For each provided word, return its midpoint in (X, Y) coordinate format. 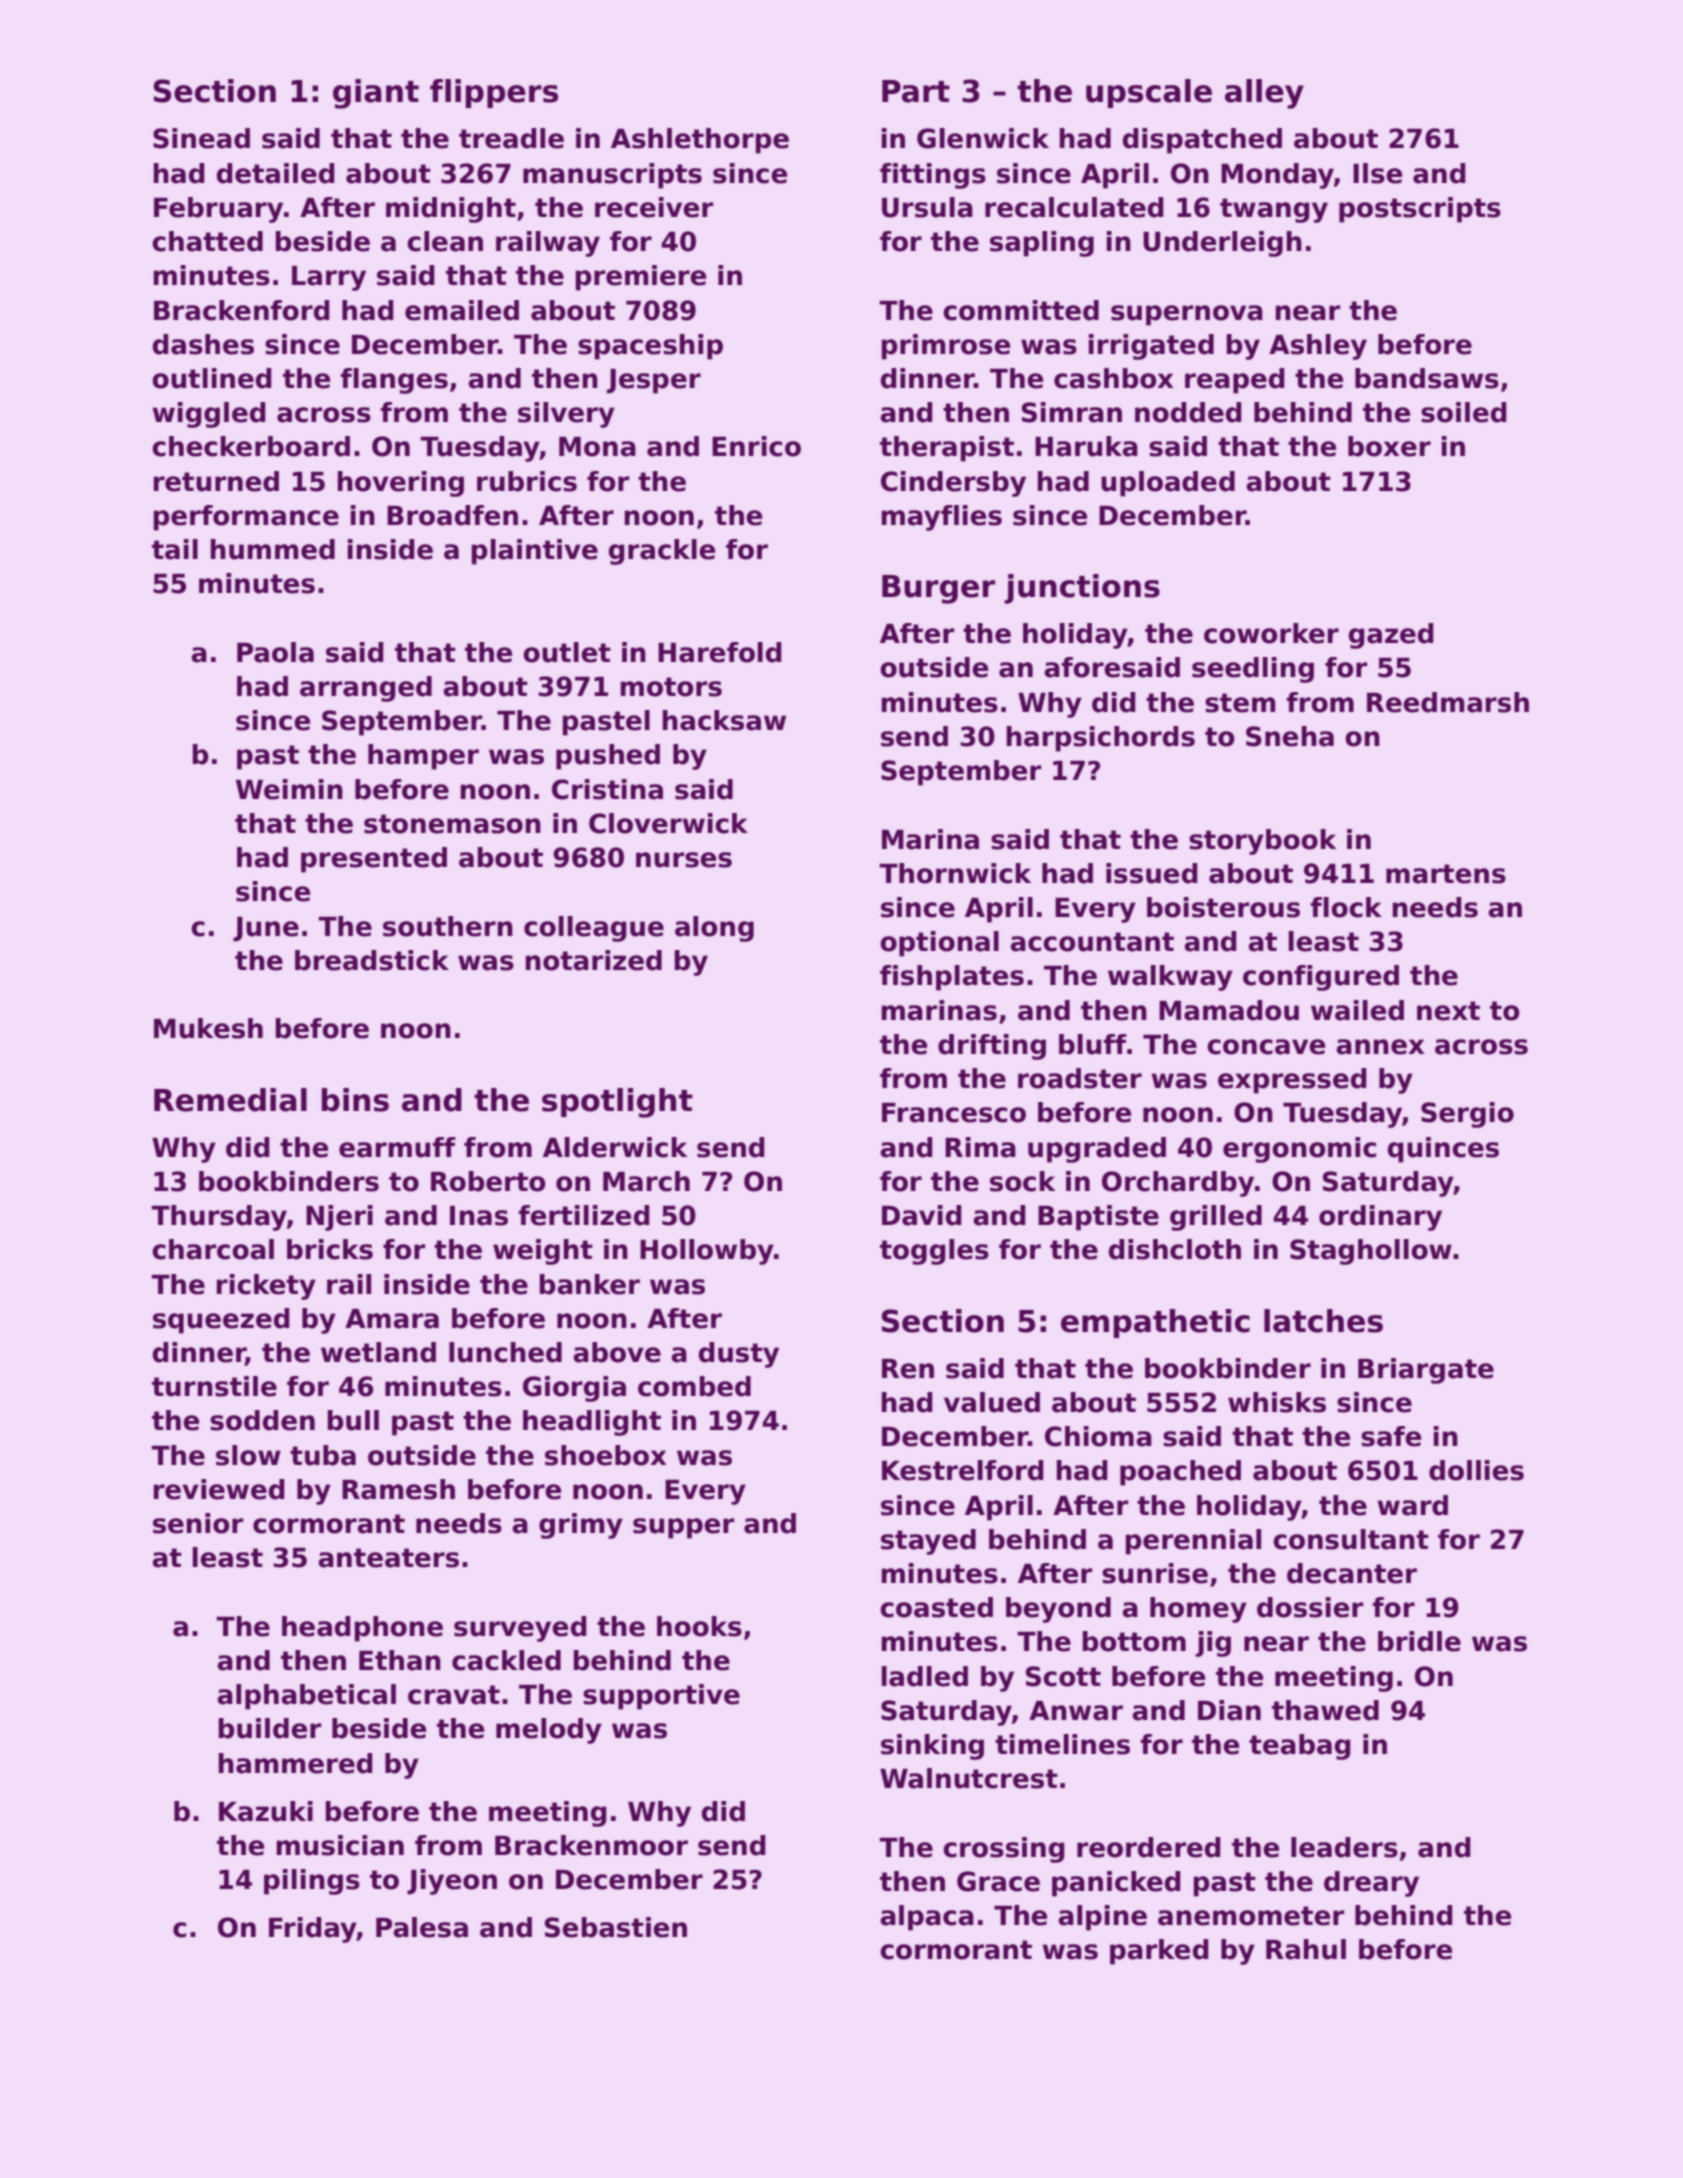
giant (376, 94)
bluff (1093, 1044)
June (266, 929)
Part (916, 91)
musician (340, 1845)
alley (1264, 94)
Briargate (1426, 1371)
